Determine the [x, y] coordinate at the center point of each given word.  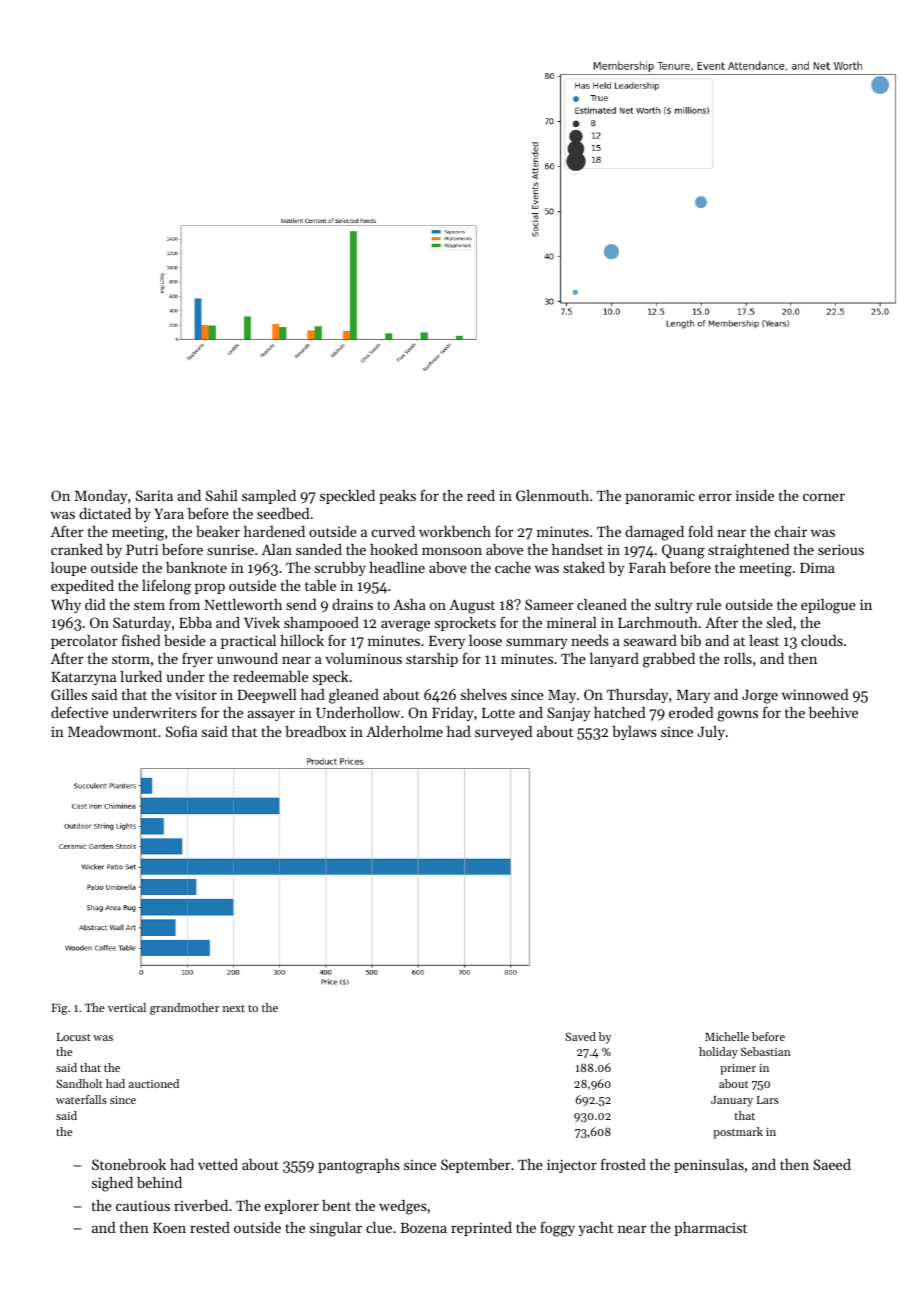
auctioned [154, 1083]
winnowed [814, 694]
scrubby [340, 569]
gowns [737, 716]
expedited [82, 587]
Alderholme [404, 731]
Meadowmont [112, 731]
